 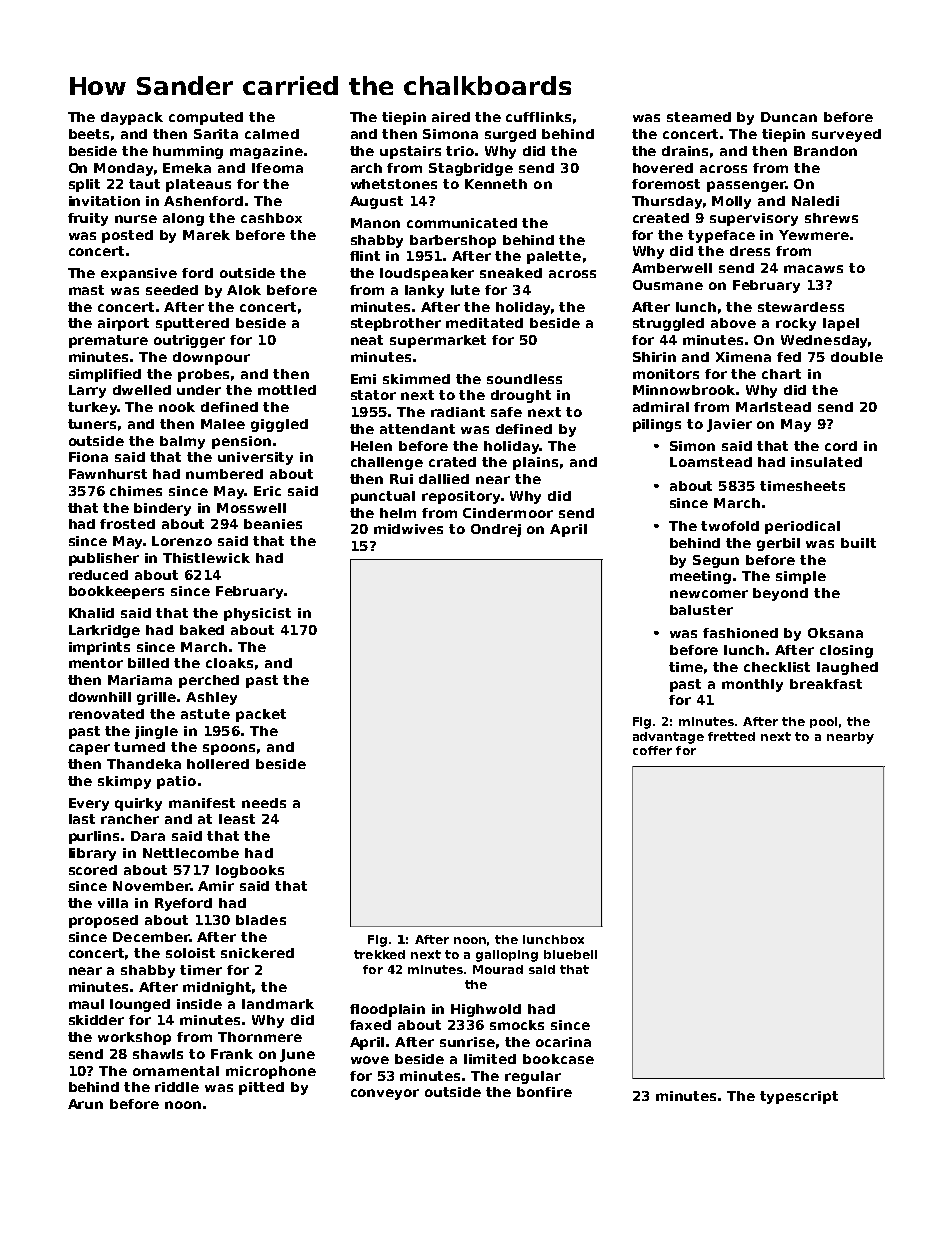 I want to click on pitted, so click(x=261, y=1088).
